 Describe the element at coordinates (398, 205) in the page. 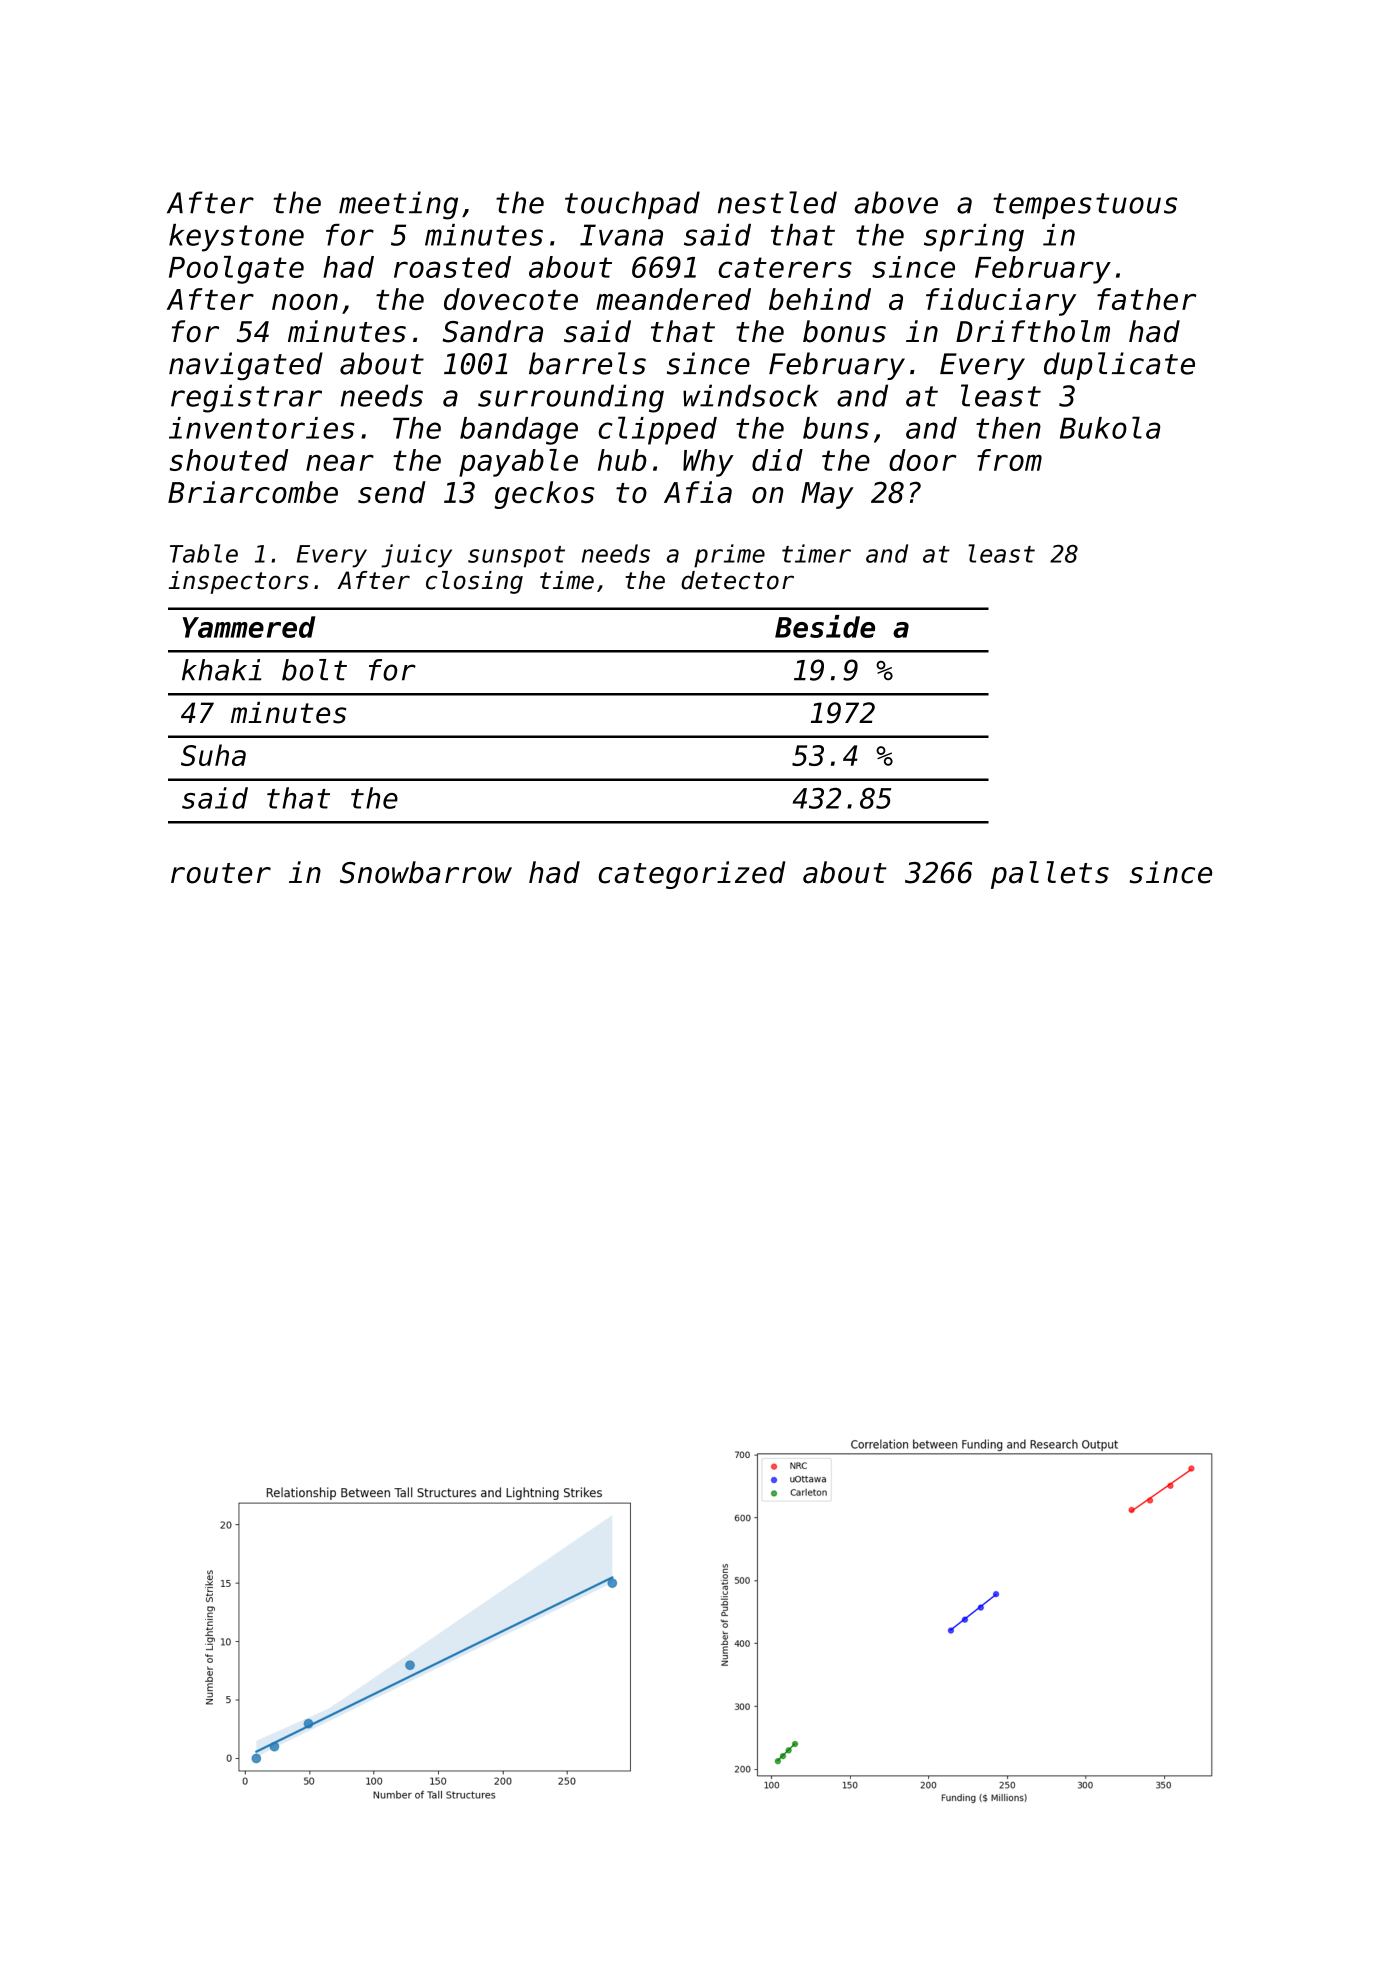

I see `meeting` at that location.
